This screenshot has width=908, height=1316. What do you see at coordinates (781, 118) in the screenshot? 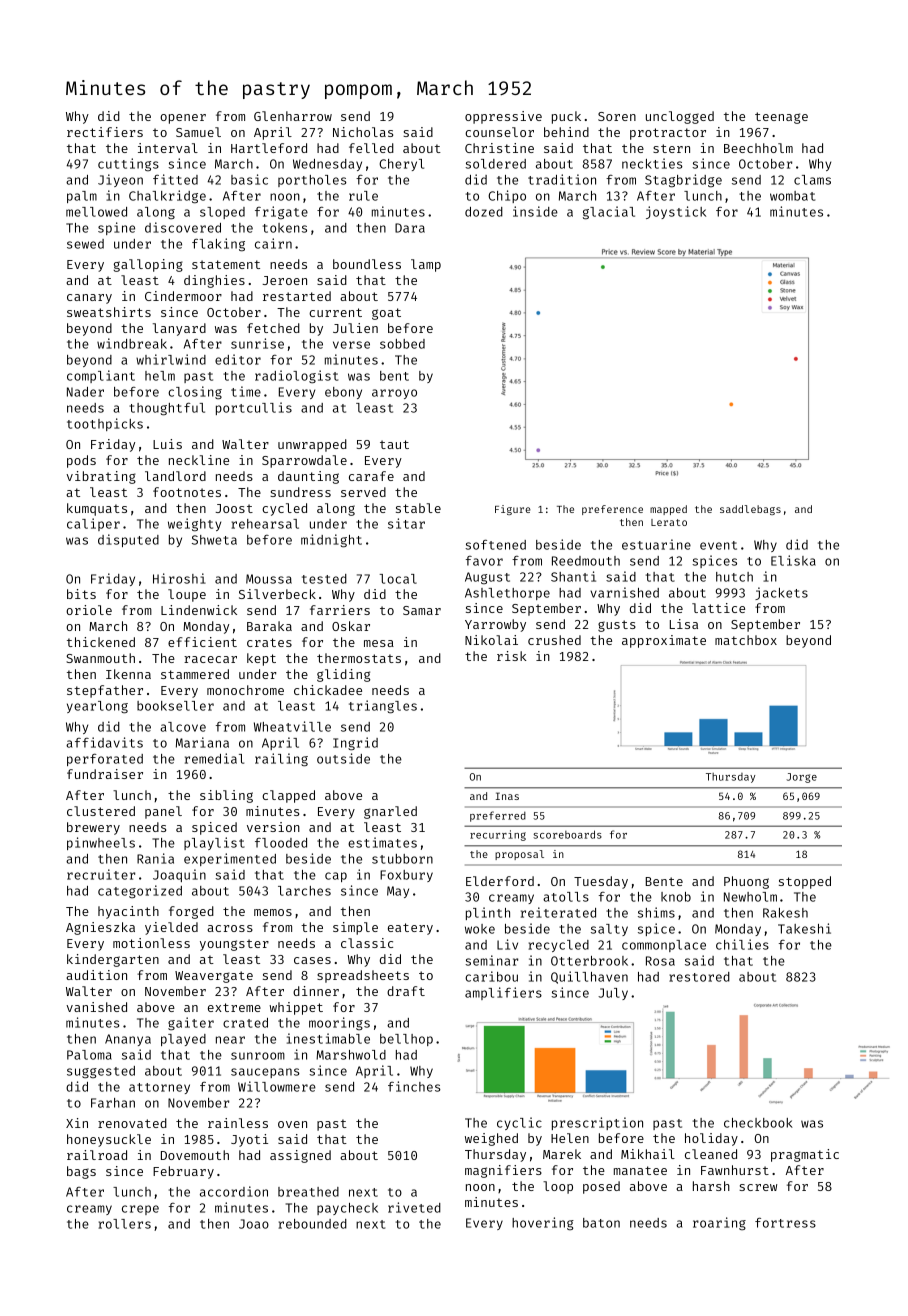
I see `teenage` at bounding box center [781, 118].
